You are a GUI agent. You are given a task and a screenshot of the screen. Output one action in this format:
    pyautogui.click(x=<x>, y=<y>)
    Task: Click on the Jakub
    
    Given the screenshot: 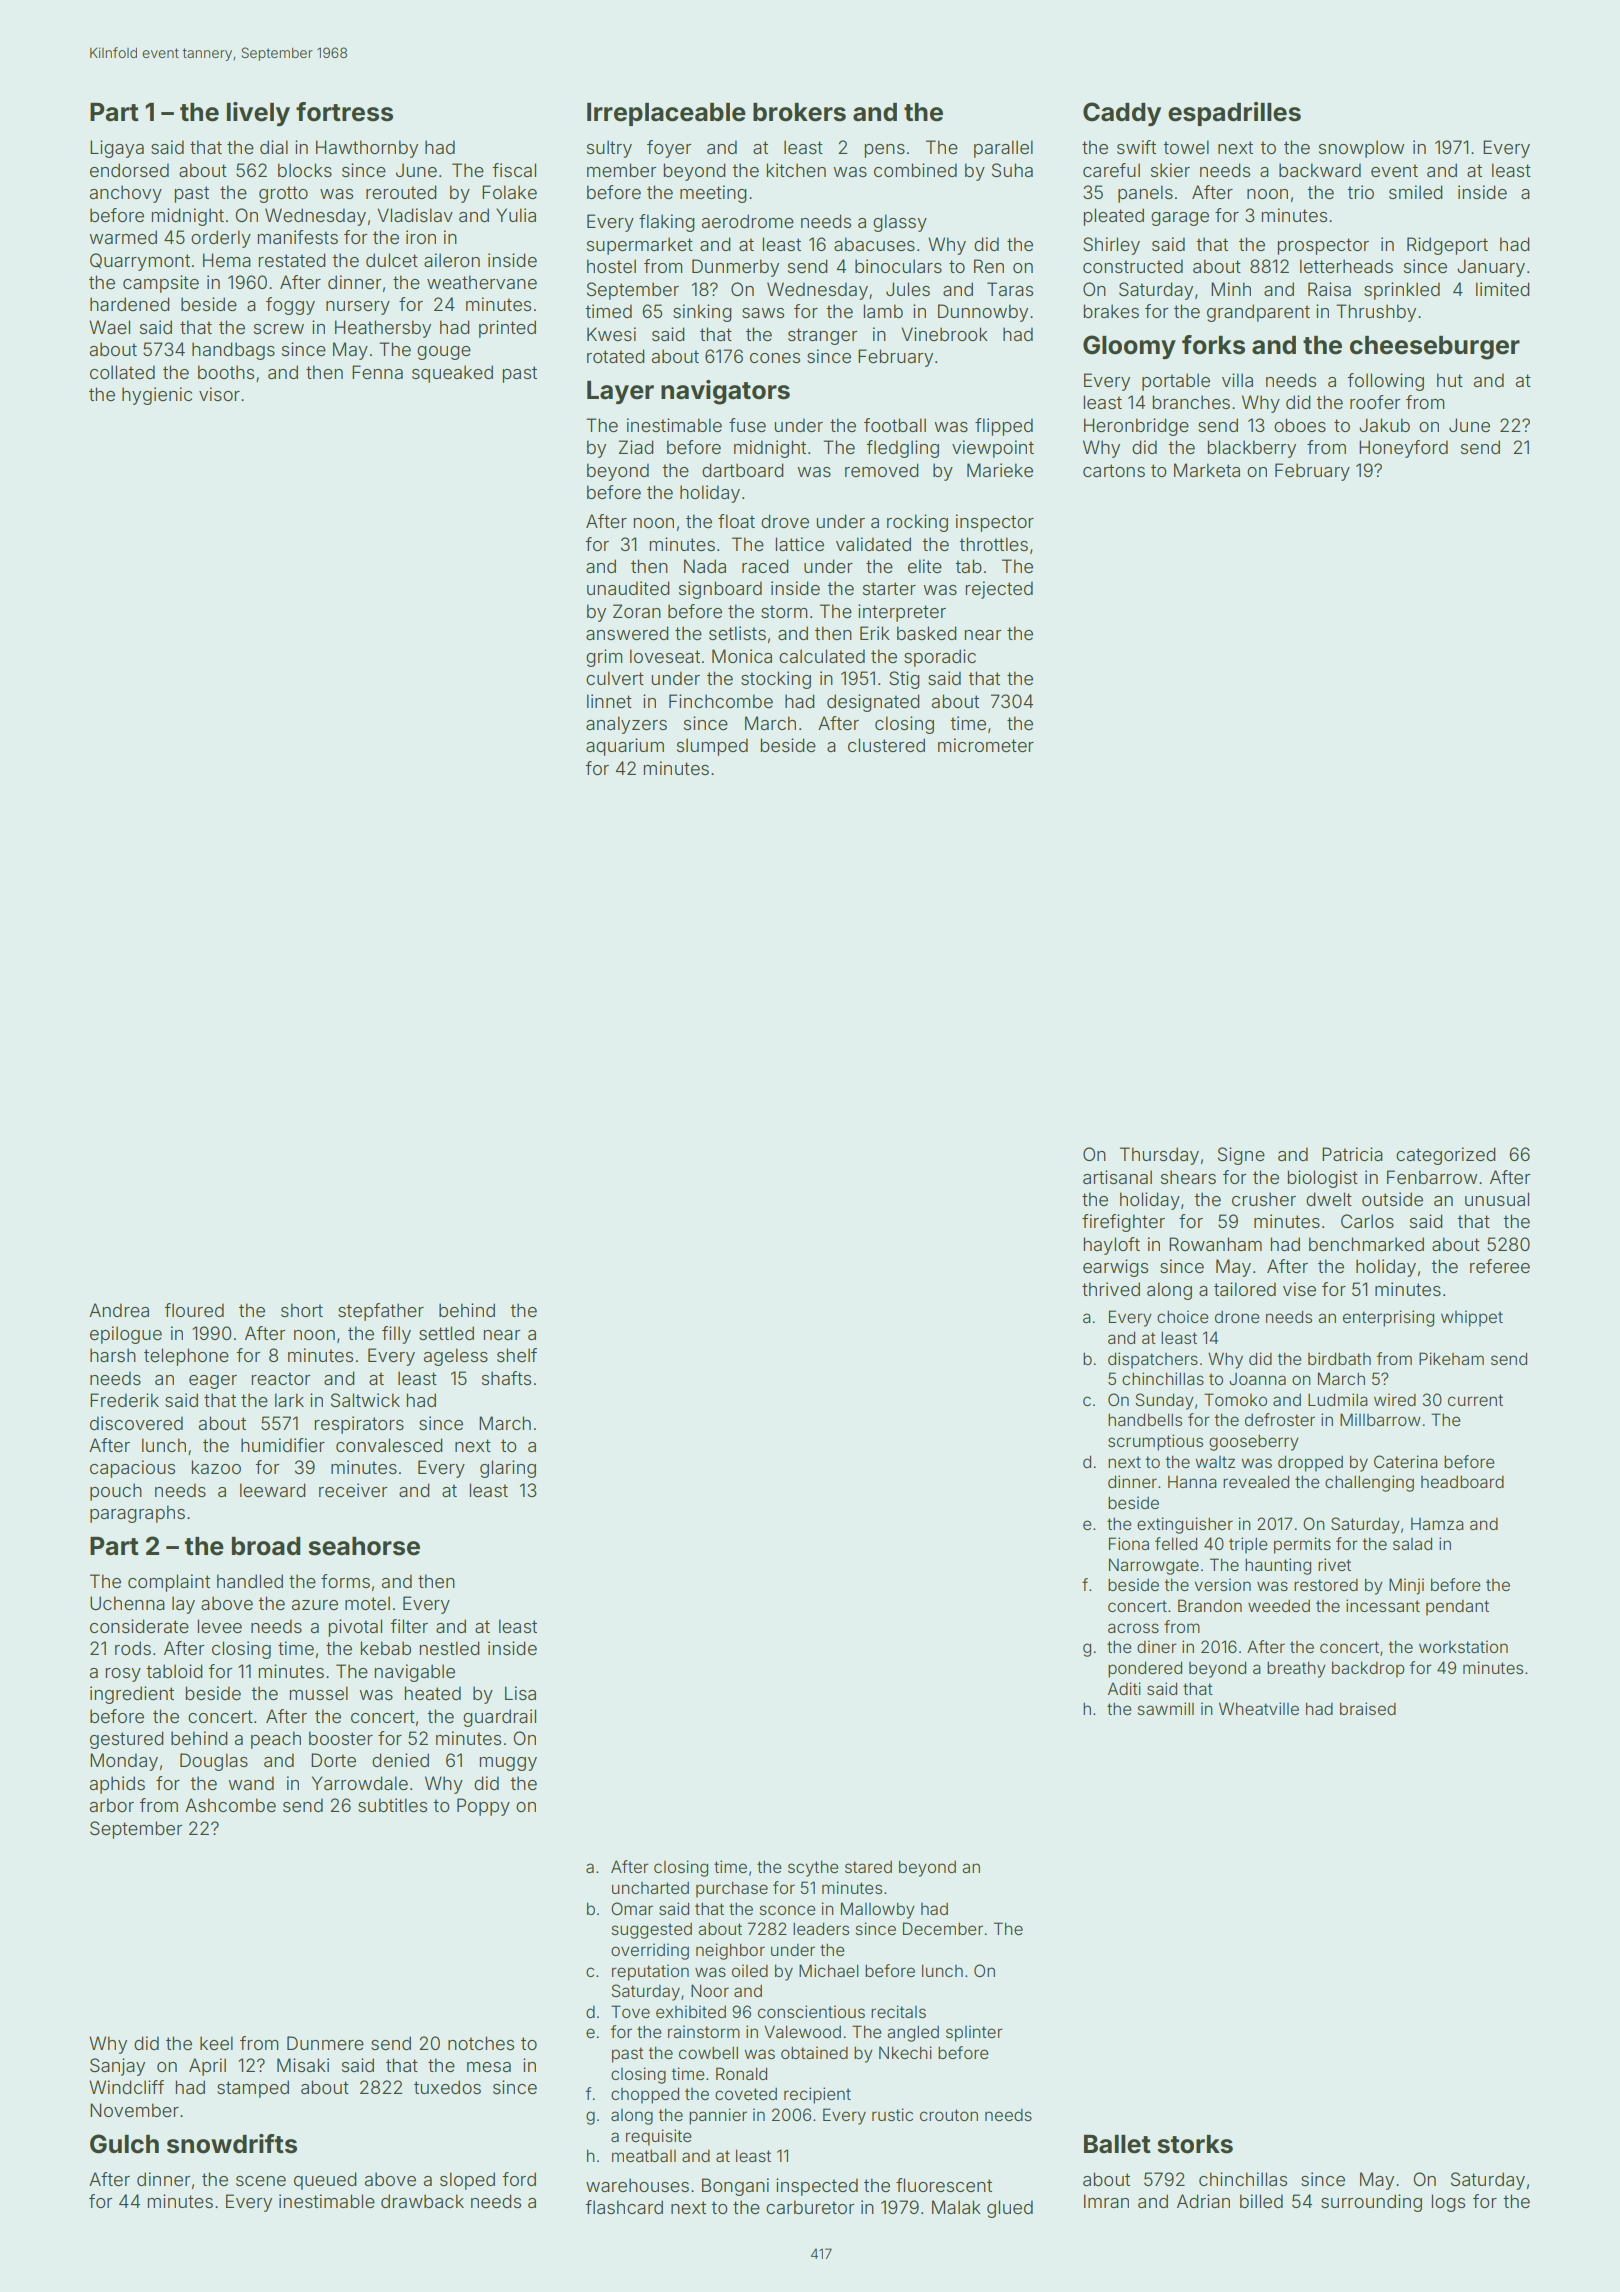 What is the action you would take?
    pyautogui.click(x=1384, y=425)
